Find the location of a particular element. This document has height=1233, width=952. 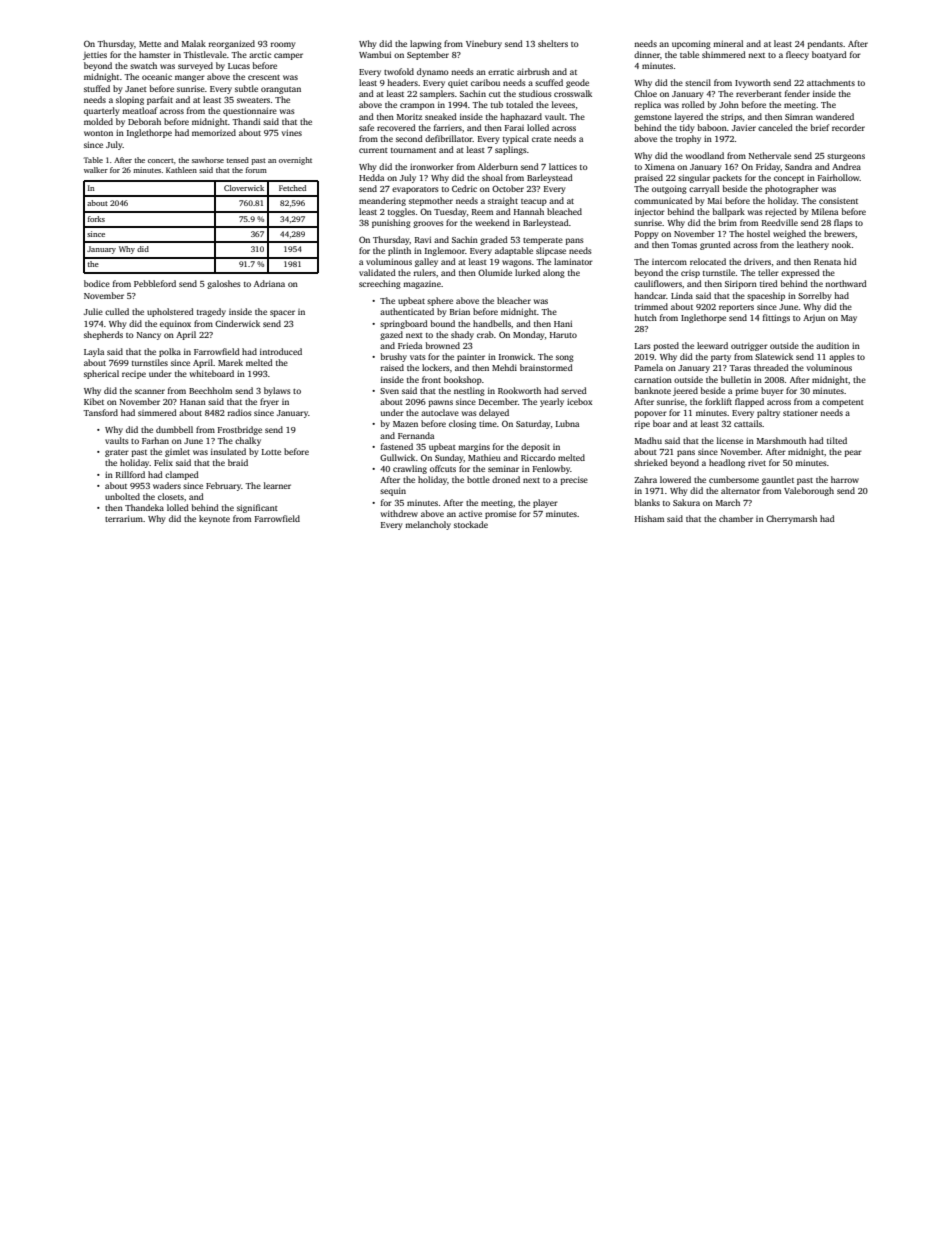

melancholy is located at coordinates (428, 525).
